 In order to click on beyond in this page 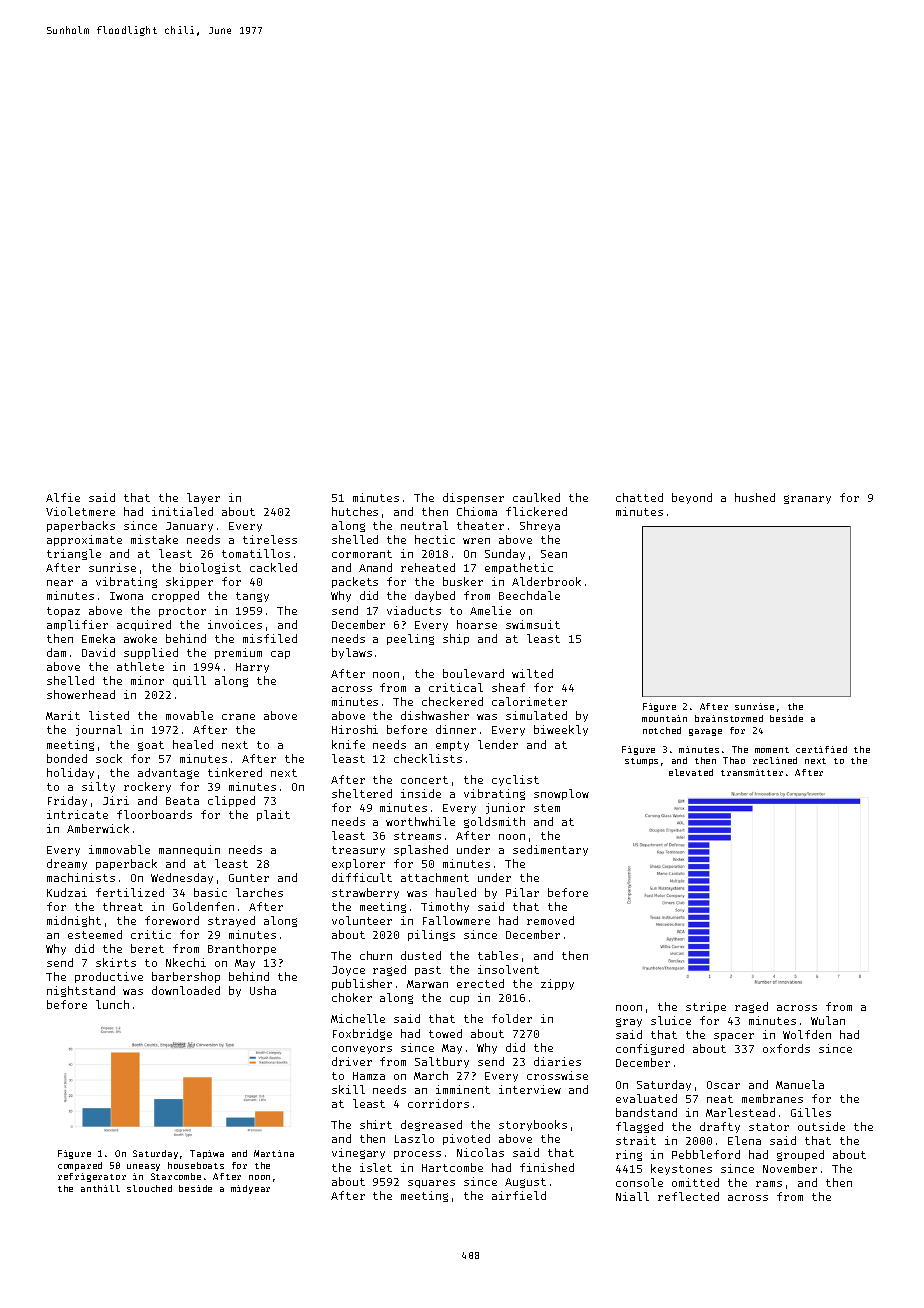, I will do `click(692, 498)`.
